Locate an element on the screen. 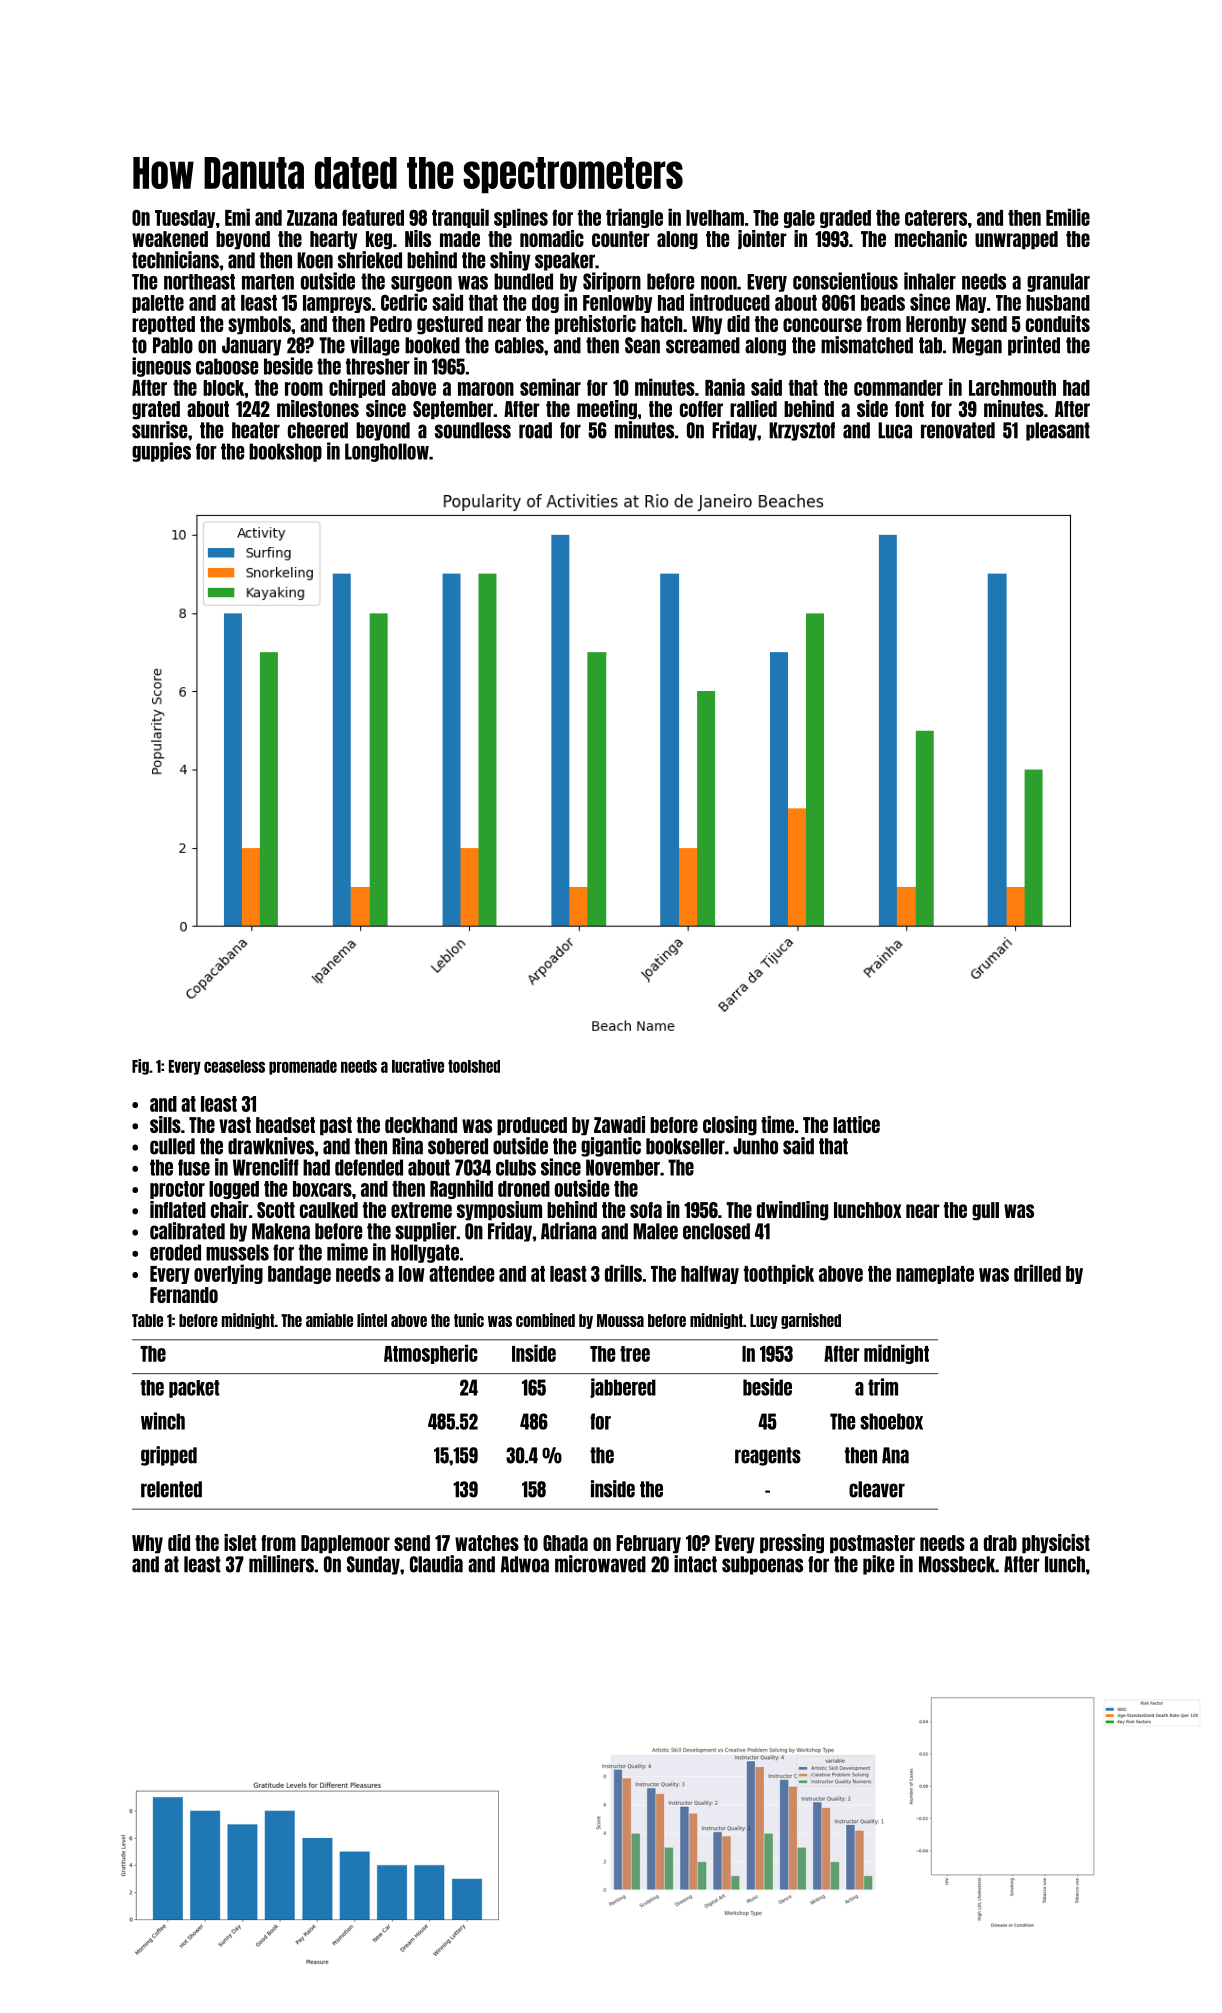 The image size is (1222, 2013). seminar is located at coordinates (550, 387).
